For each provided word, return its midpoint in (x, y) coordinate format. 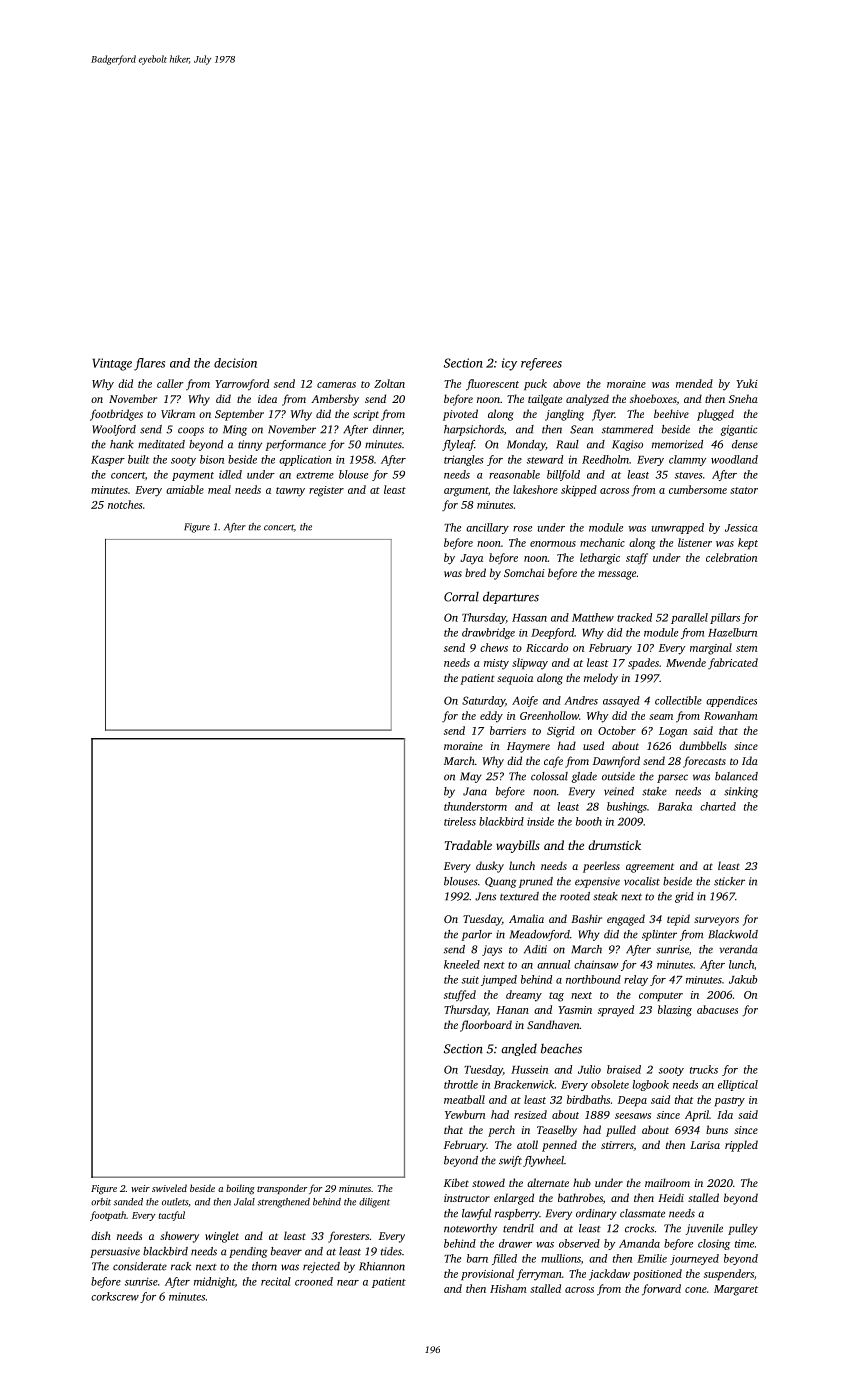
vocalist (642, 881)
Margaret (736, 1290)
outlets (175, 1202)
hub (582, 1182)
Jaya (471, 559)
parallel (689, 618)
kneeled (462, 964)
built (139, 459)
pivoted (460, 415)
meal (219, 489)
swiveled (169, 1188)
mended (694, 383)
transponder (282, 1189)
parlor (476, 935)
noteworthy (470, 1229)
